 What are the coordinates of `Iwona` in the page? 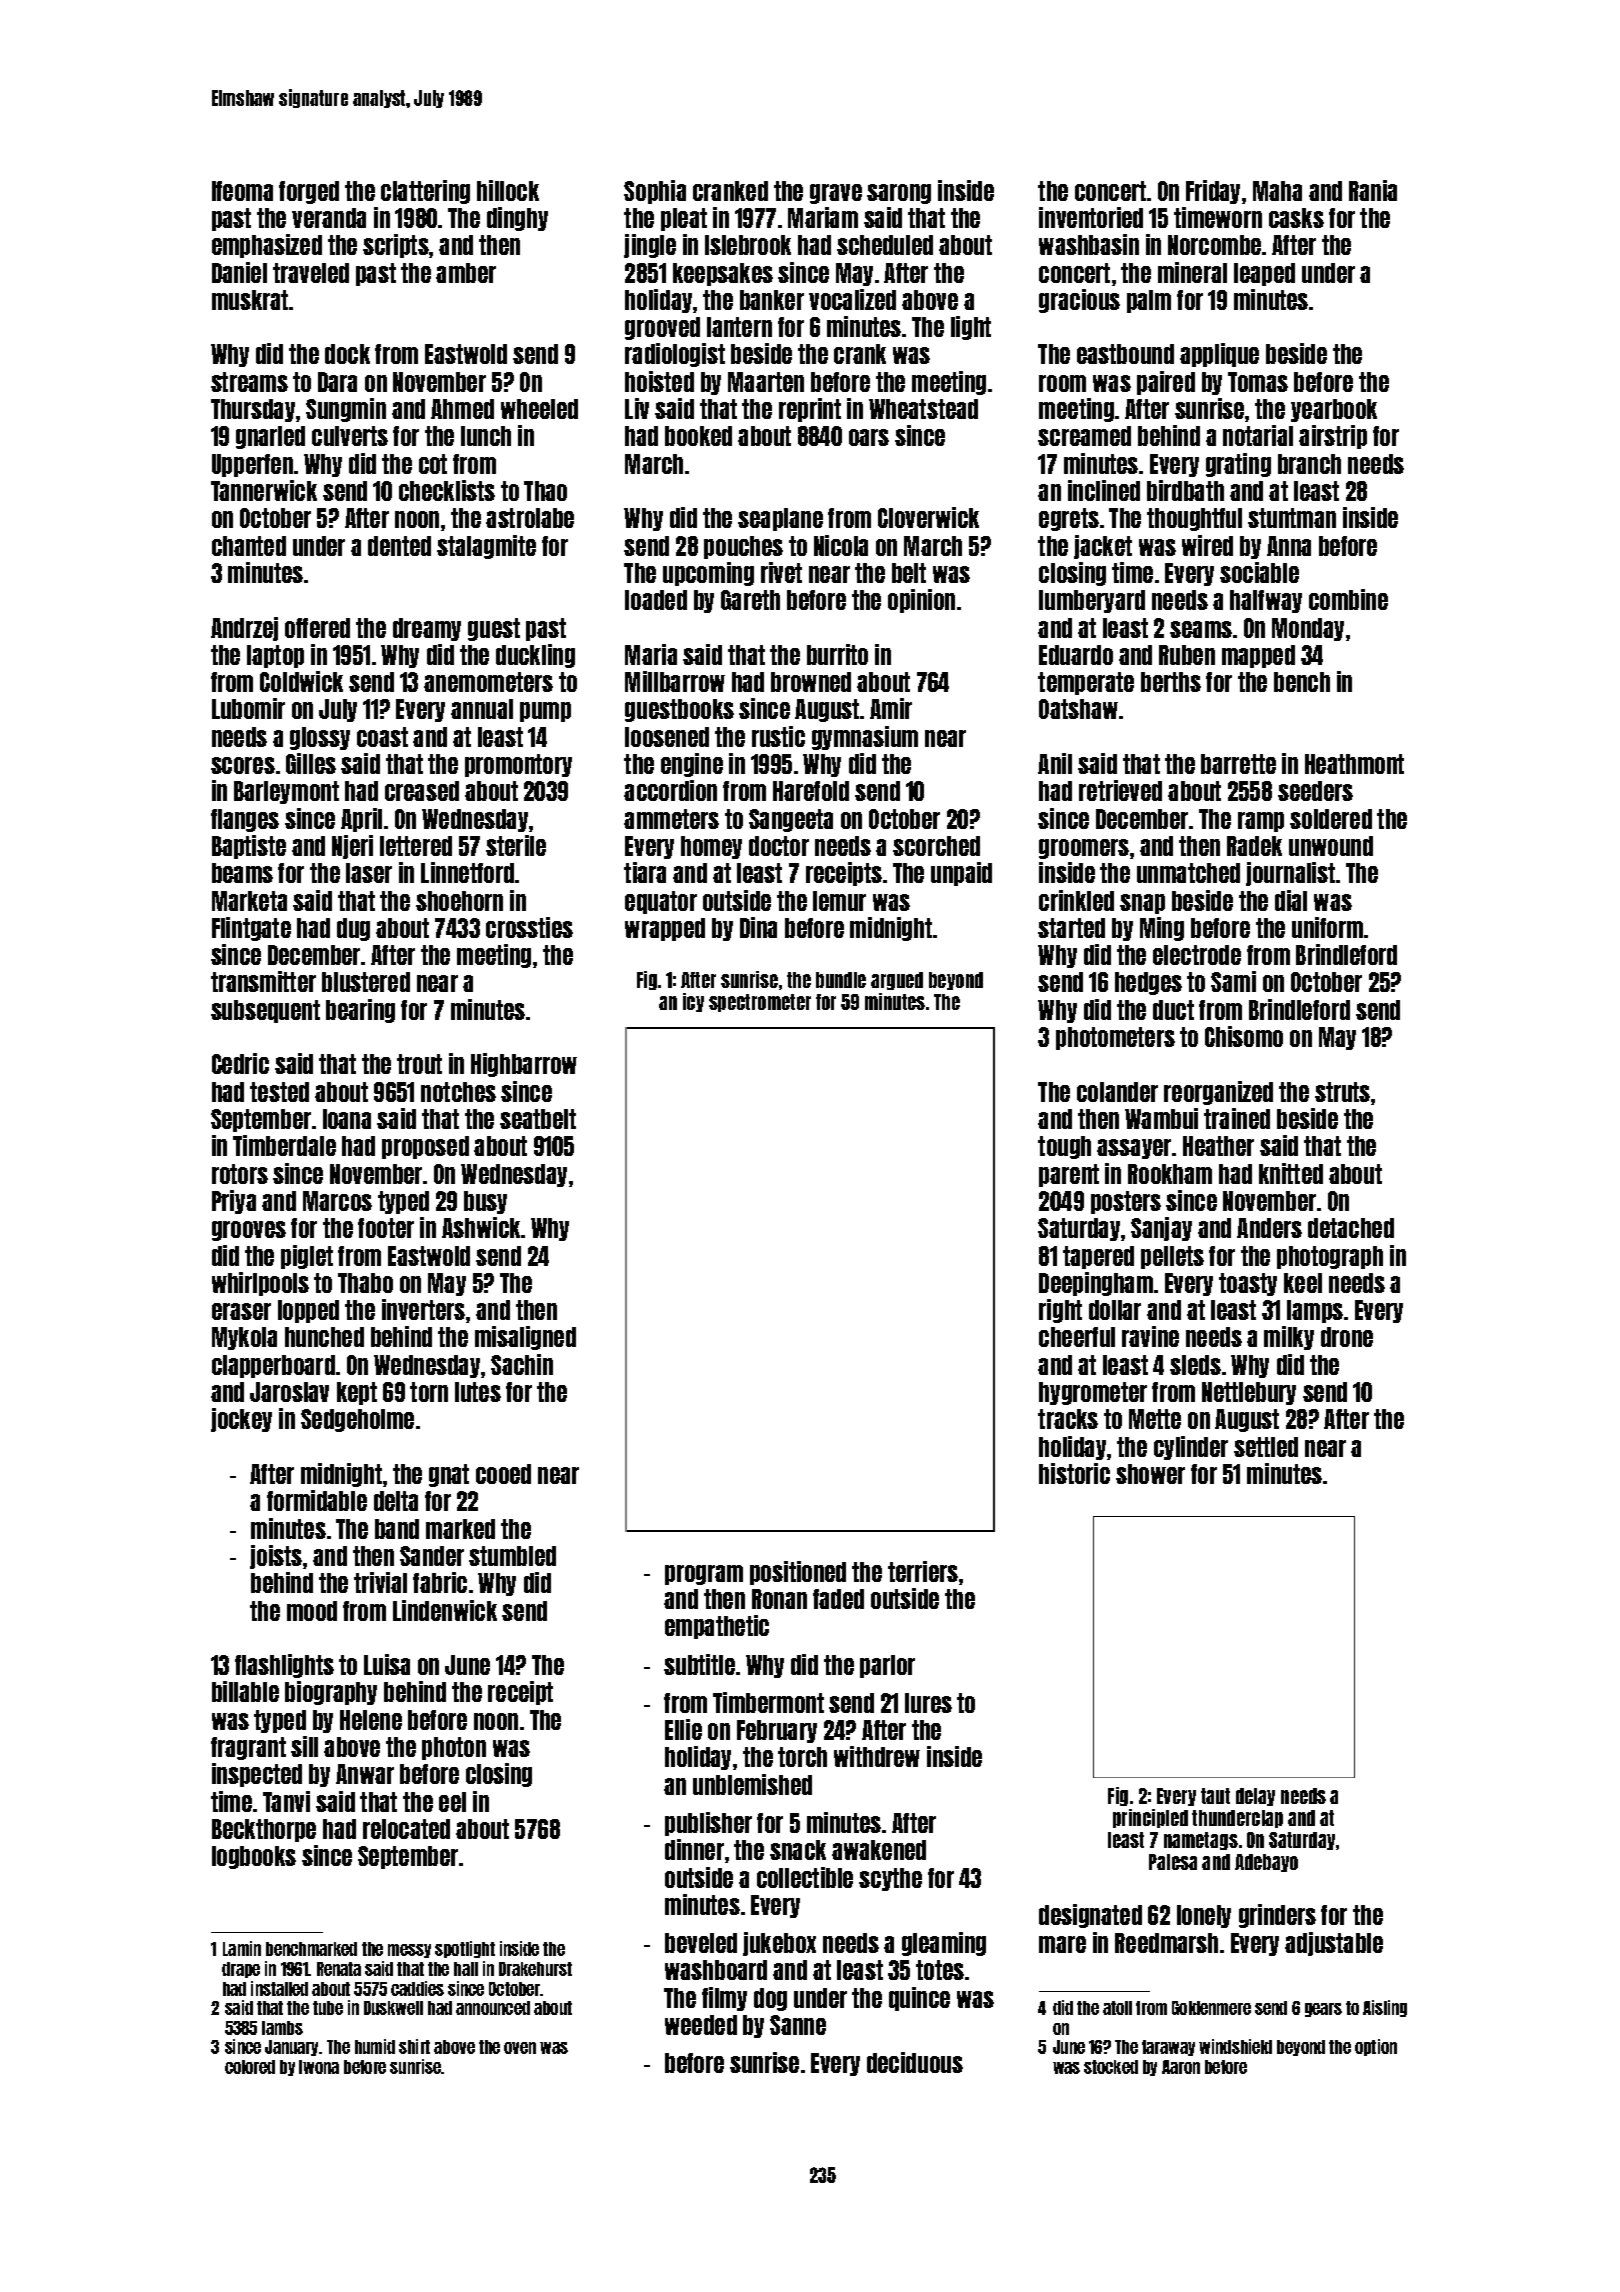 It's located at (319, 2067).
